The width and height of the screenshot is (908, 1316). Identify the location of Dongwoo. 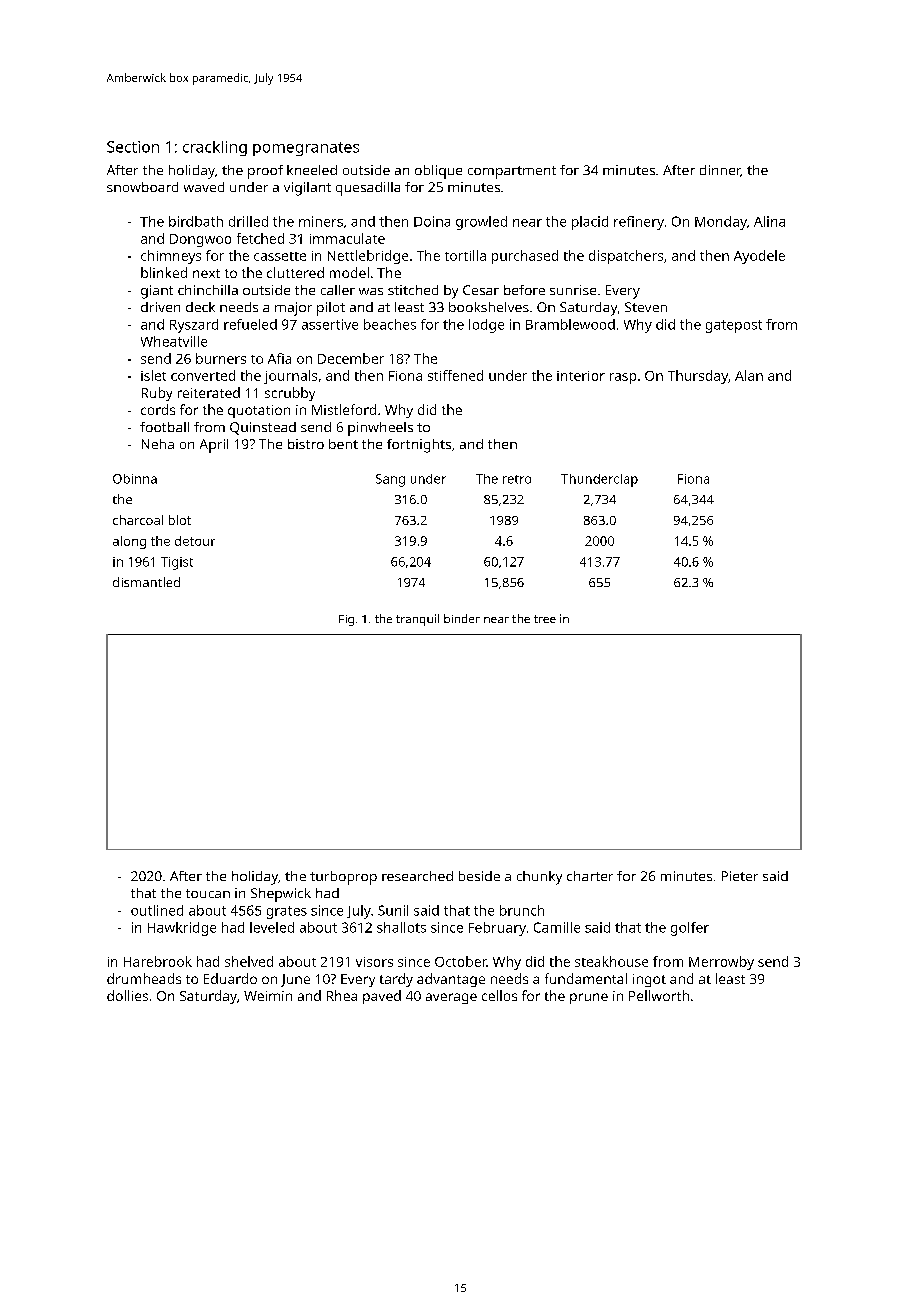
(200, 240).
